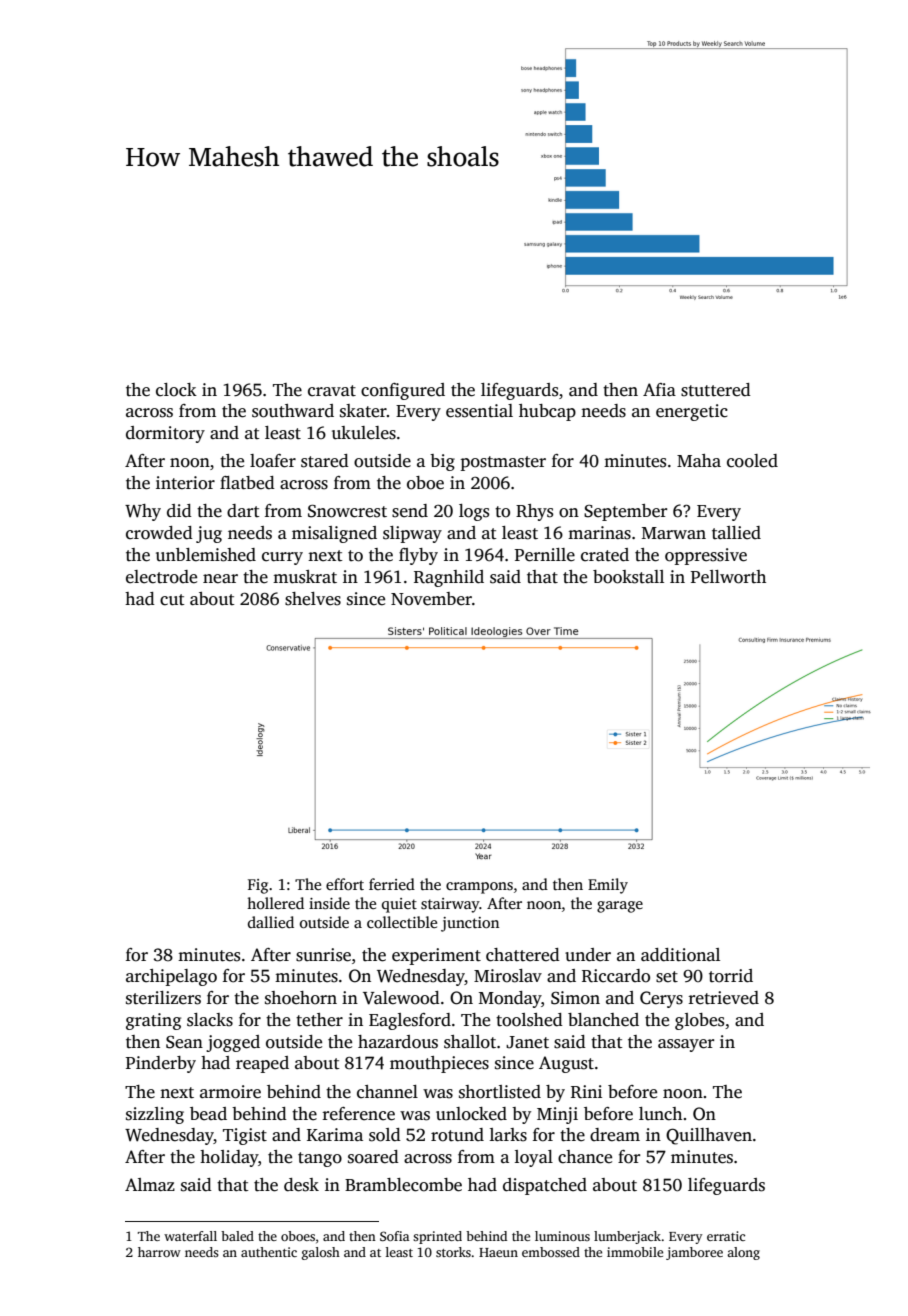 The width and height of the screenshot is (908, 1316). What do you see at coordinates (161, 577) in the screenshot?
I see `electrode` at bounding box center [161, 577].
